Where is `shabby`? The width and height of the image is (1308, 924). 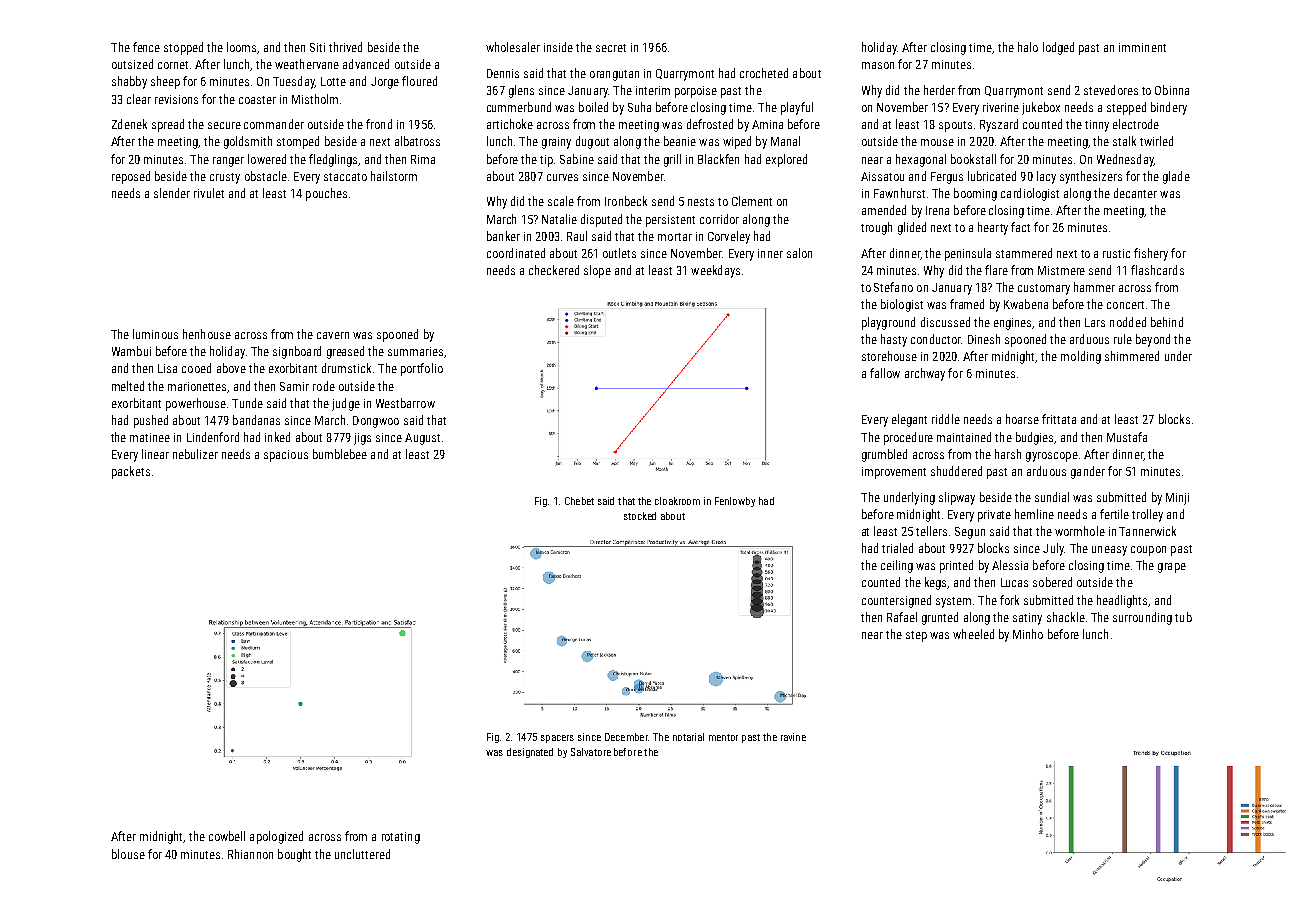 shabby is located at coordinates (129, 82).
